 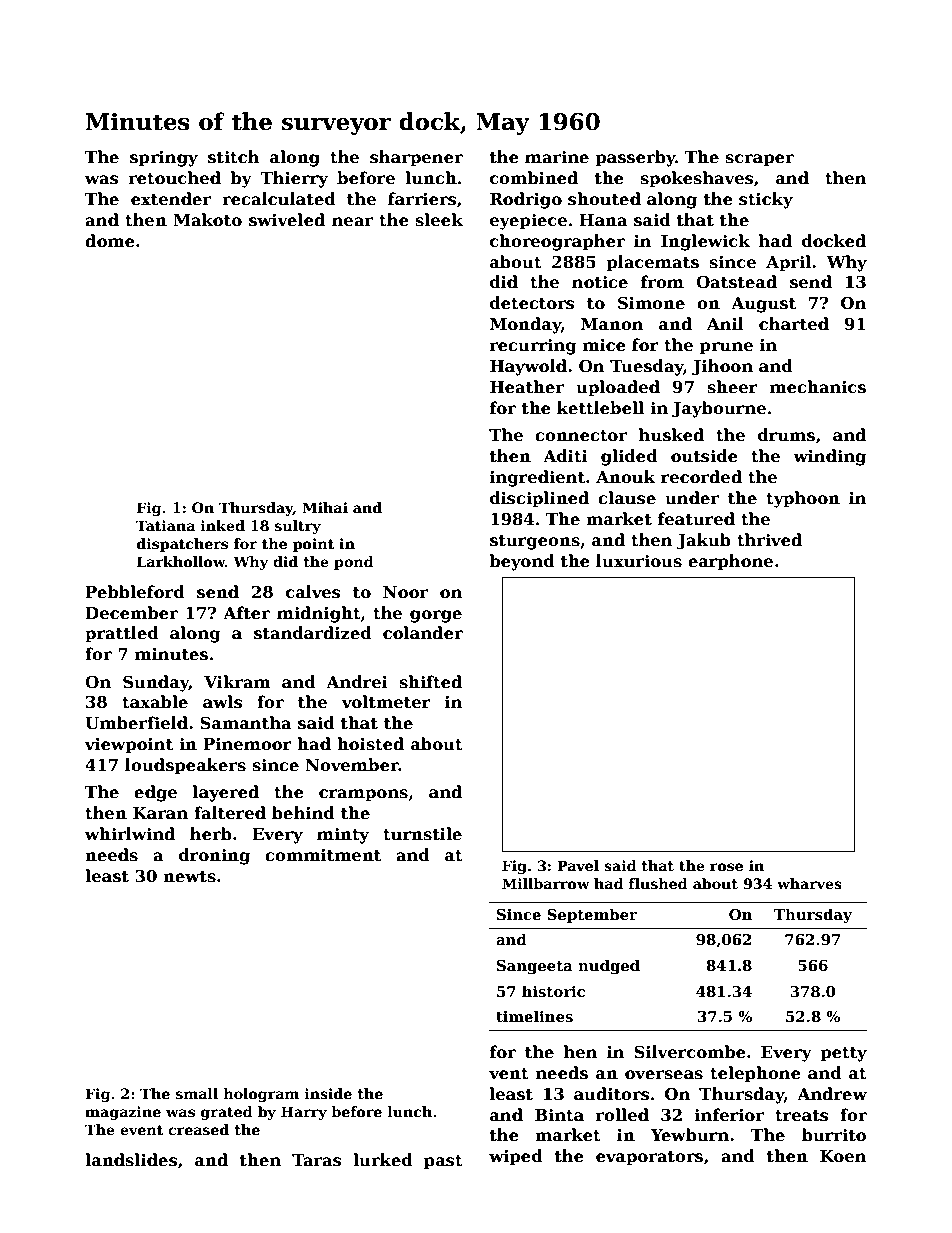 I want to click on rose, so click(x=726, y=867).
